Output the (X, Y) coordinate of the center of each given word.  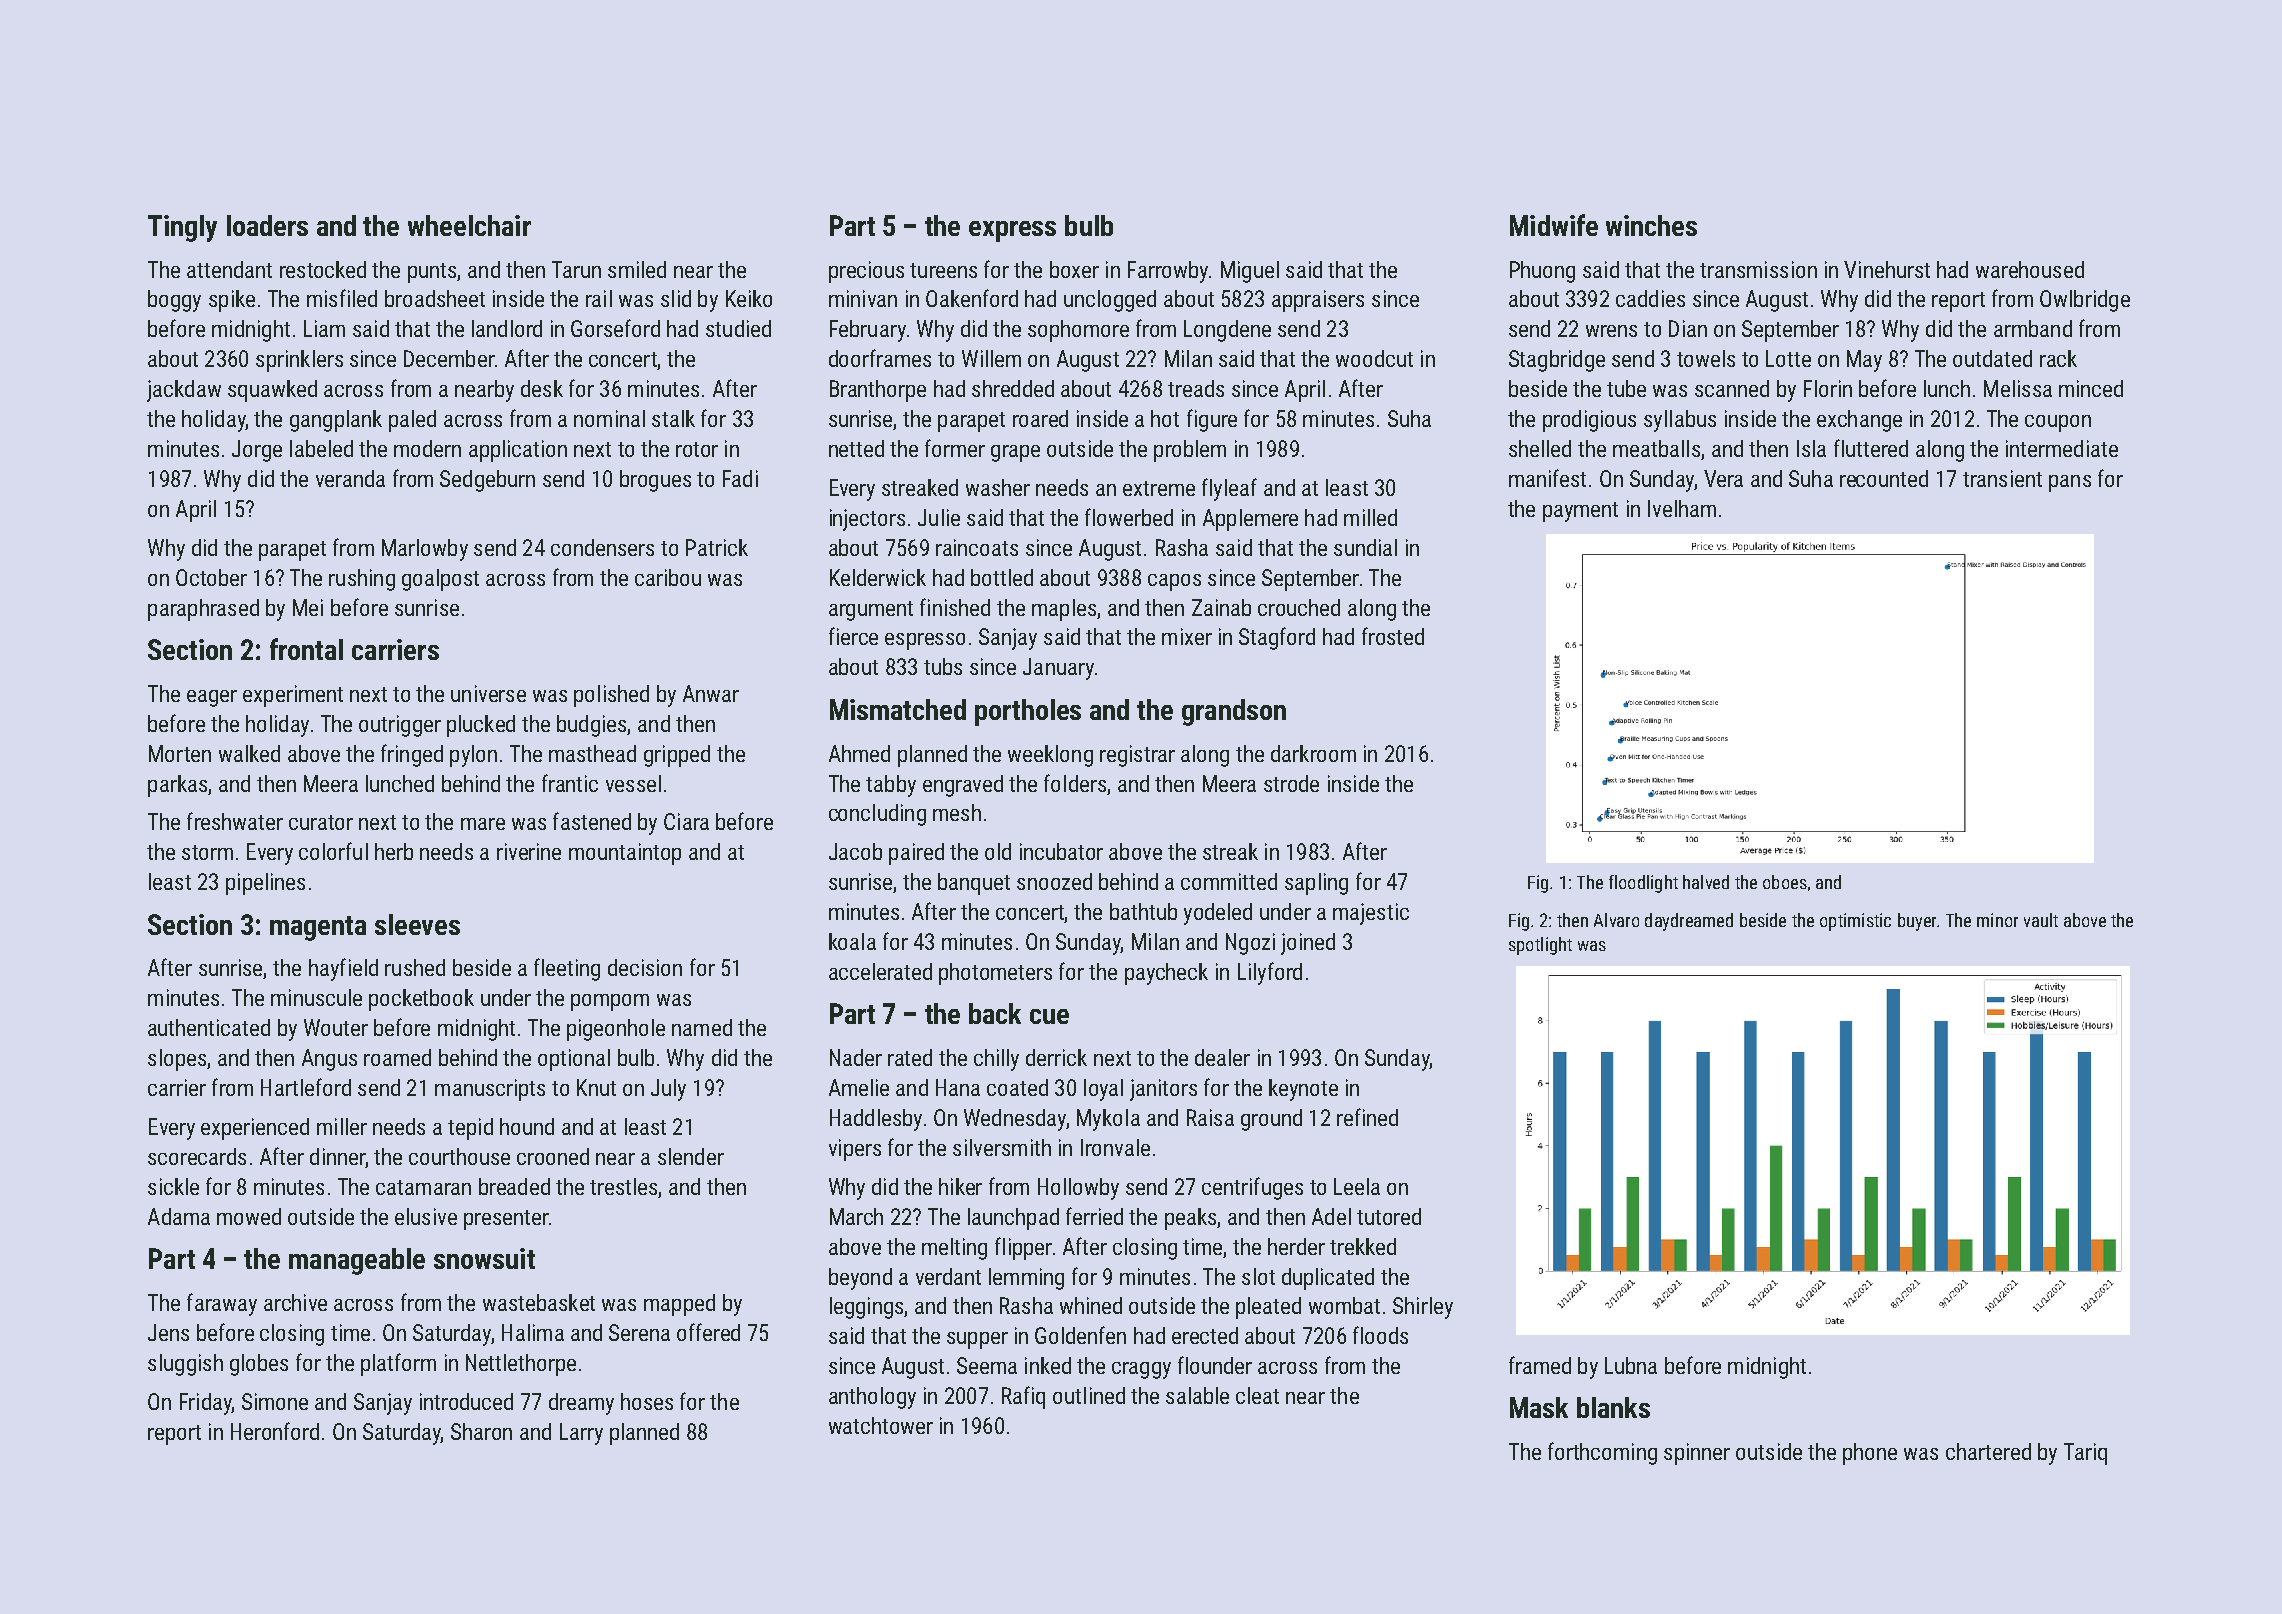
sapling (1316, 884)
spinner (1697, 1454)
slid (676, 298)
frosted (1393, 636)
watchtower (881, 1425)
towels (1706, 358)
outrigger (400, 726)
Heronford (275, 1431)
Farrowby (1168, 272)
